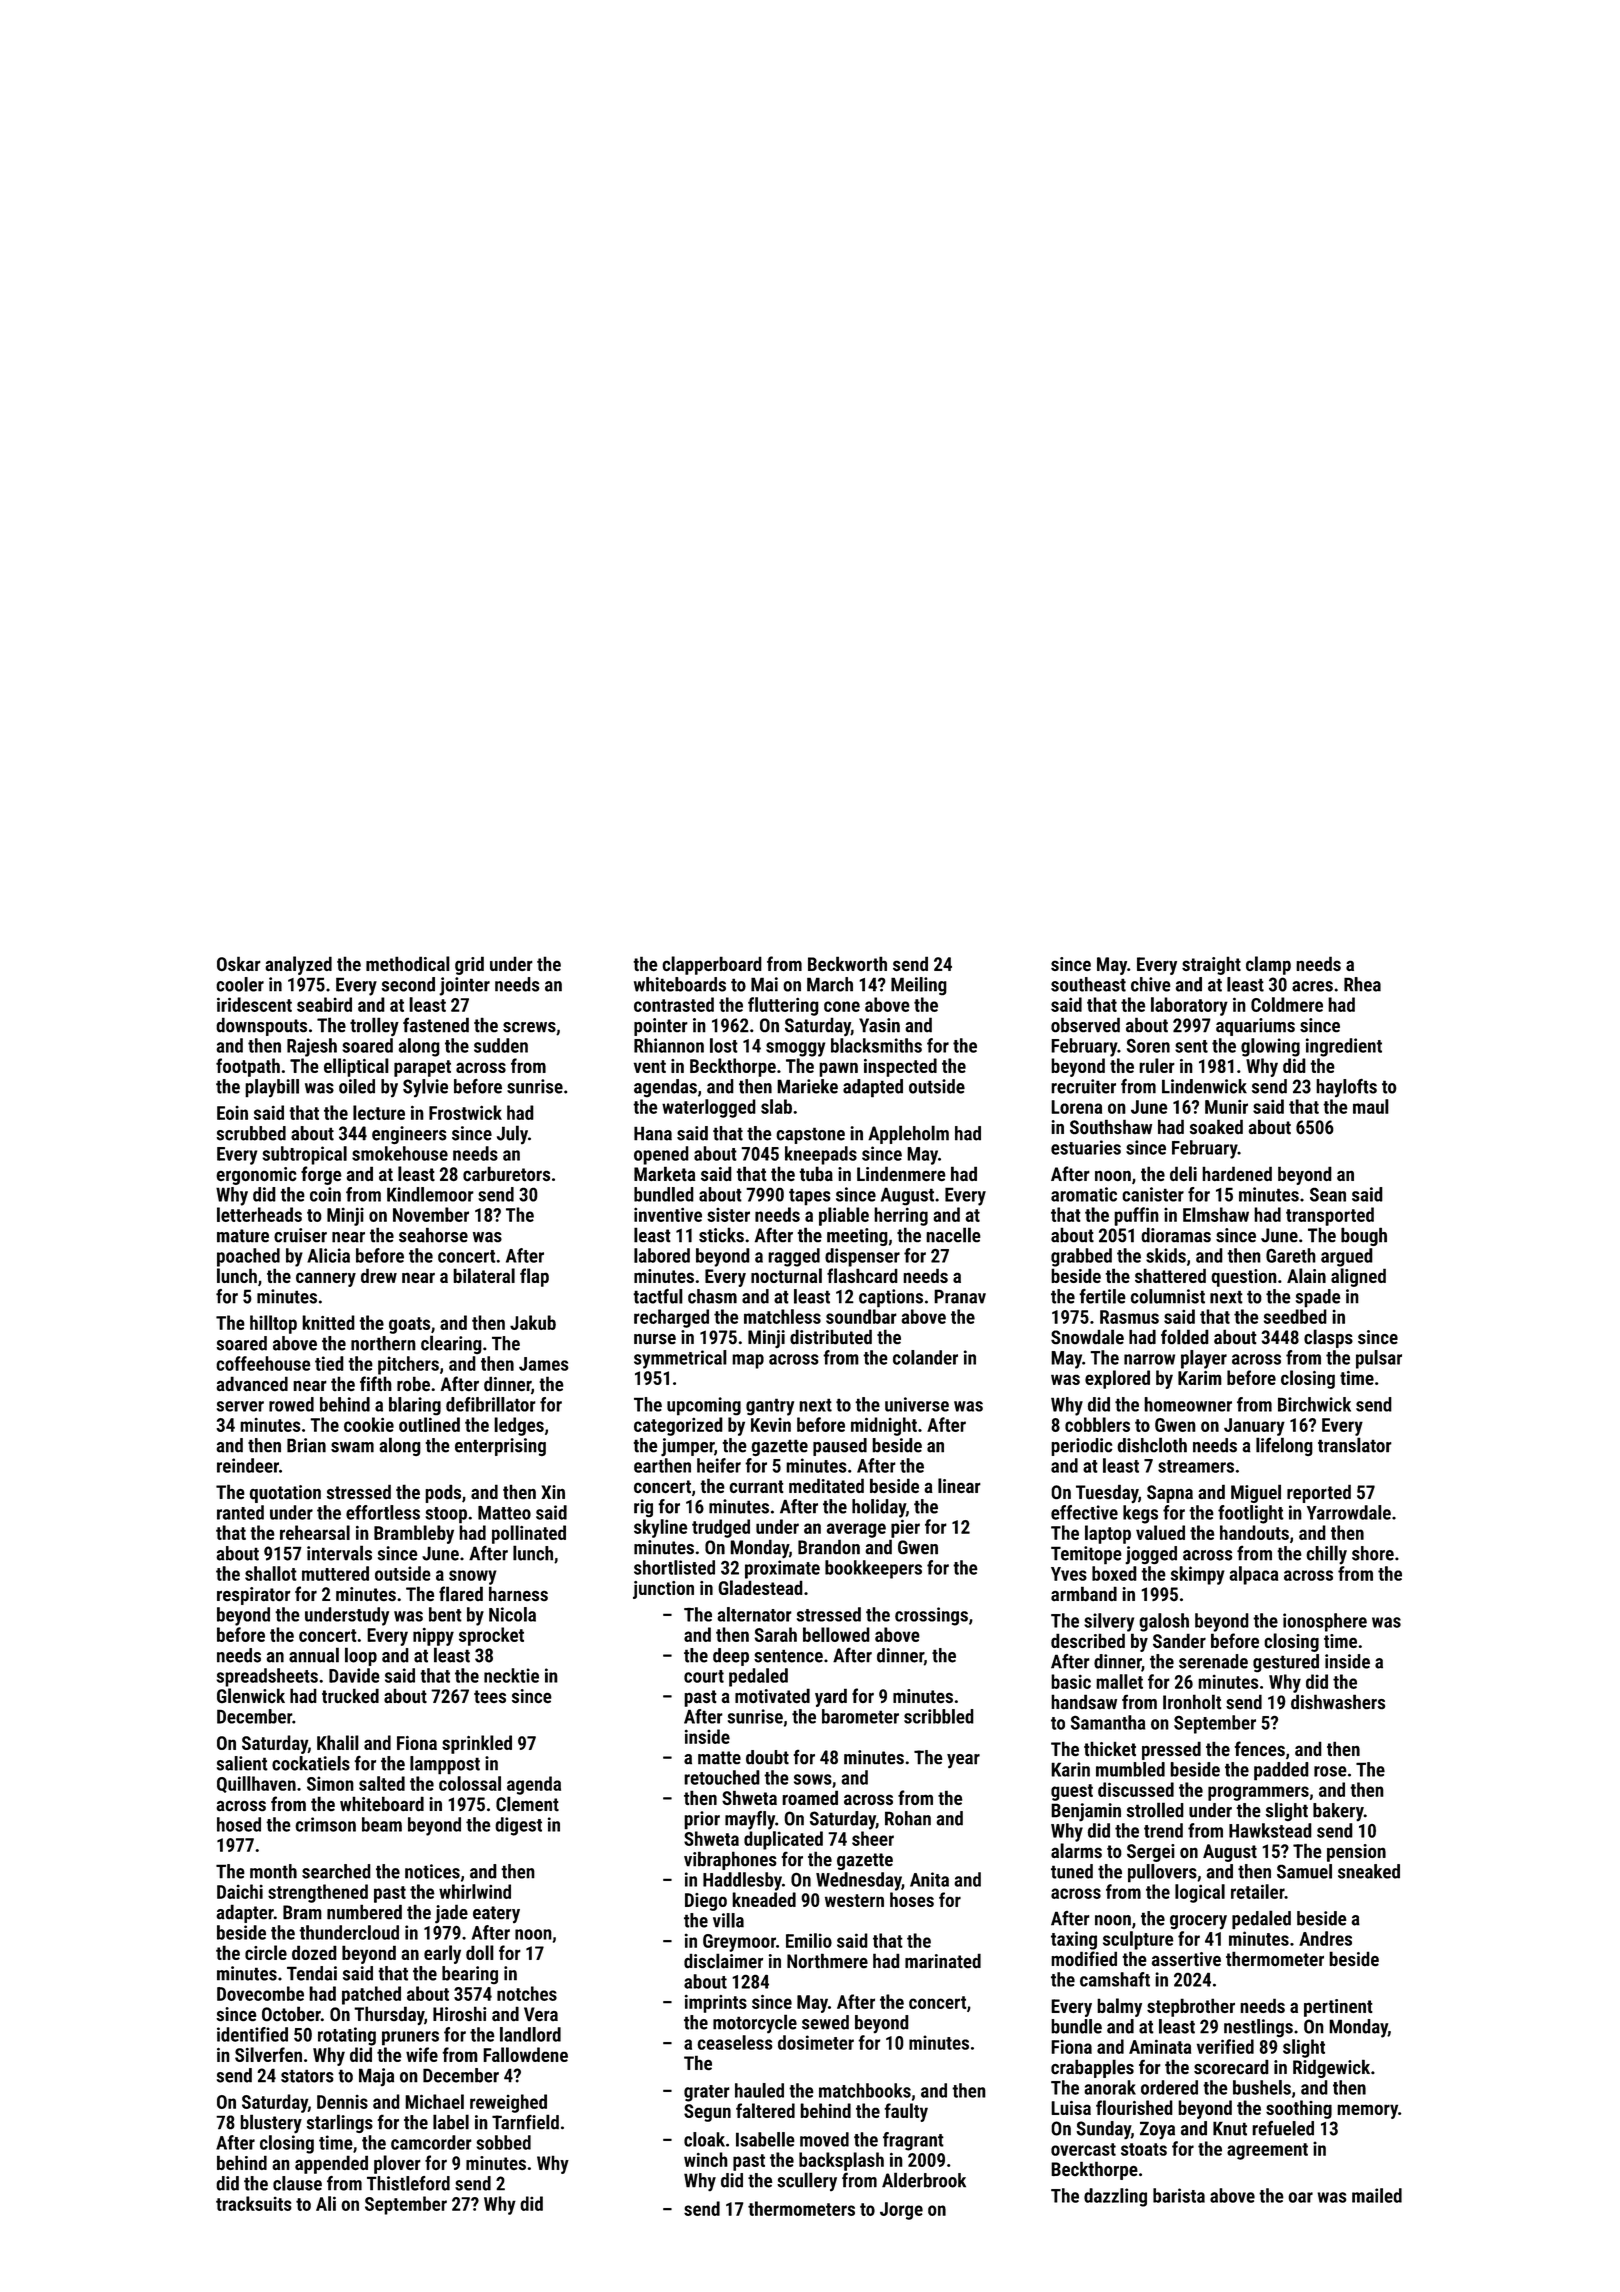 The height and width of the document is (2292, 1620). Describe the element at coordinates (1108, 1534) in the document. I see `laptop` at that location.
